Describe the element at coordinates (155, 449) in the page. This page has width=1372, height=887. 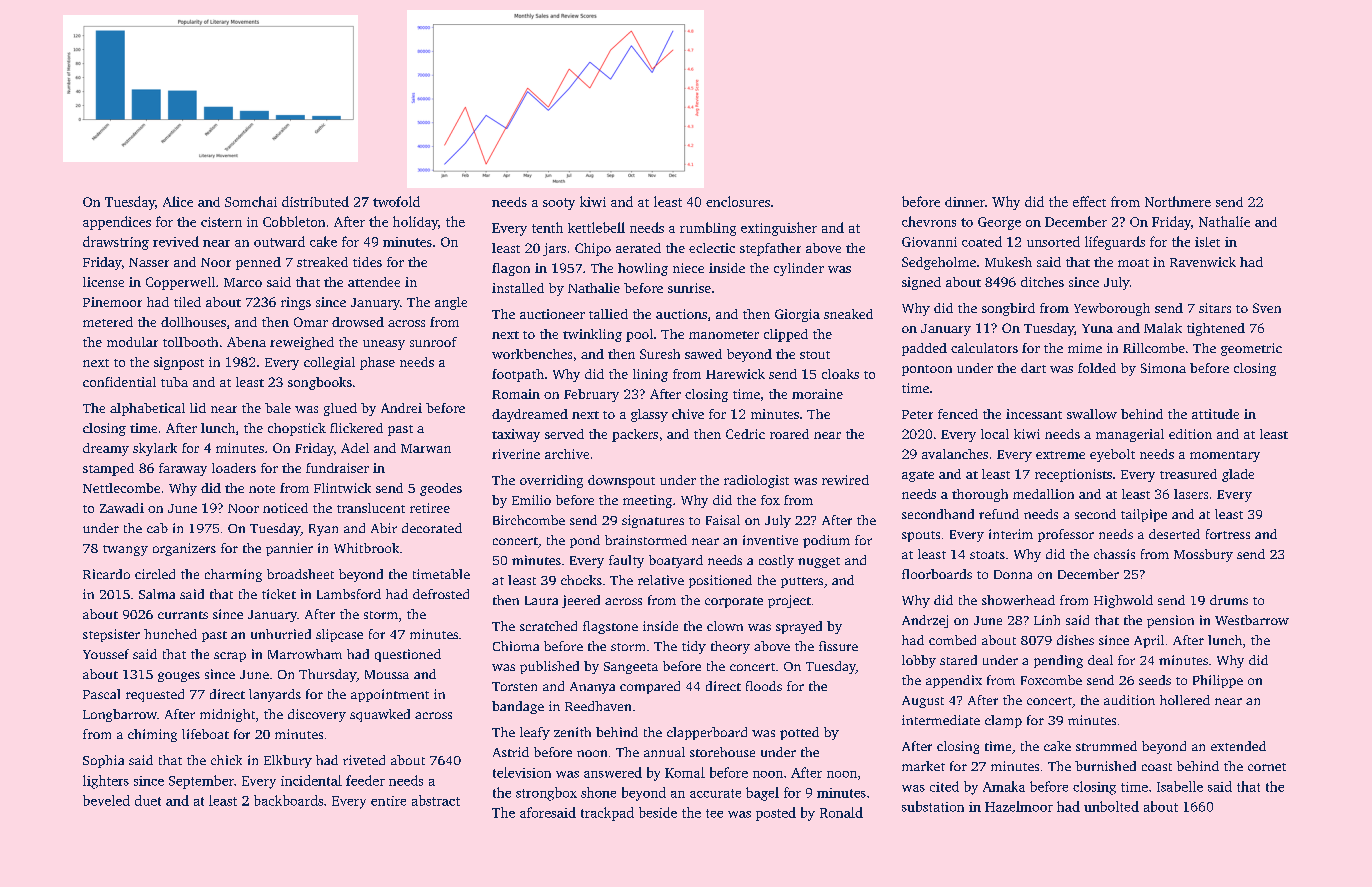
I see `skylark` at that location.
